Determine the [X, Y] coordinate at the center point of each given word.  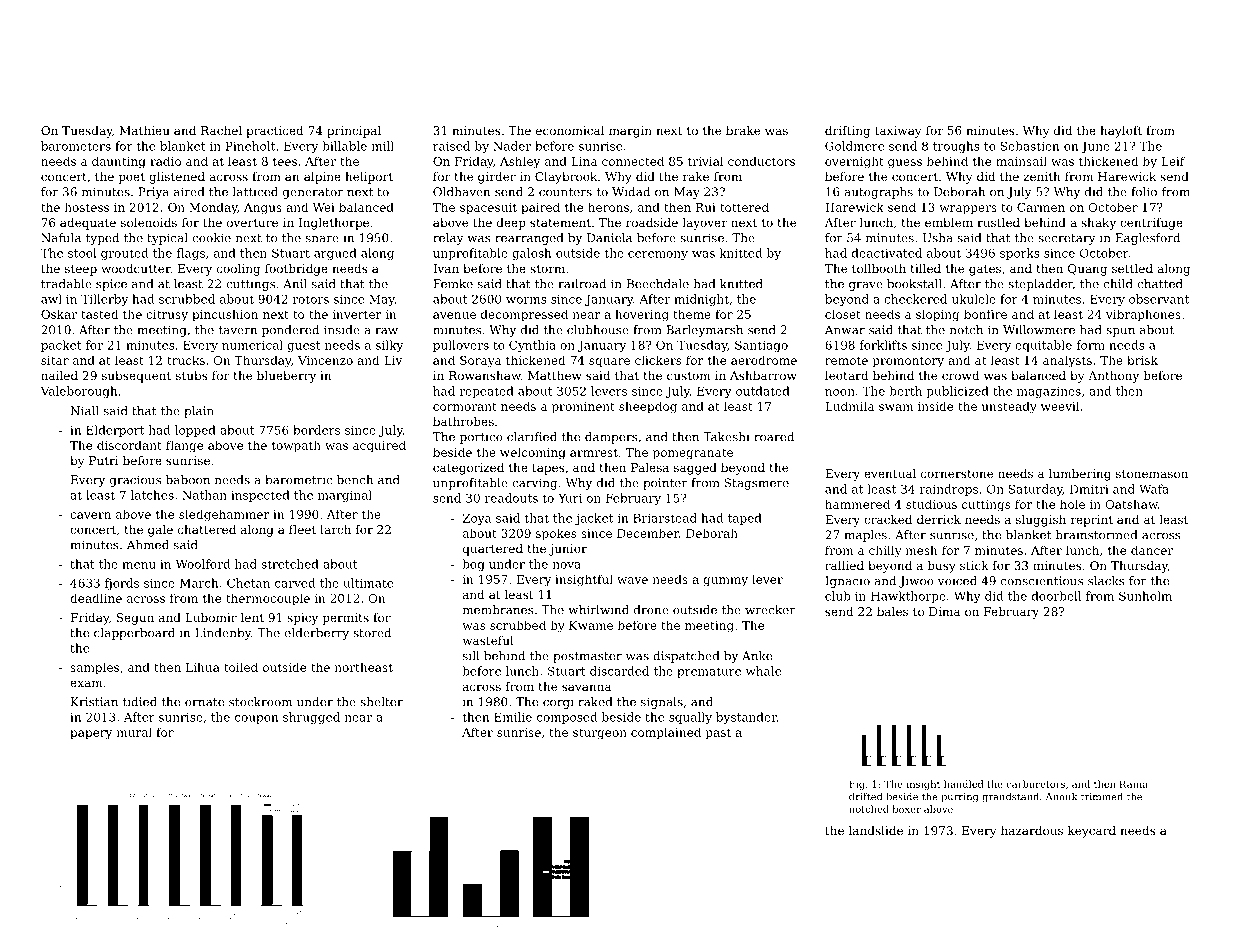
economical [570, 130]
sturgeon [600, 734]
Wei [323, 207]
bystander [746, 718]
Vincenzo [325, 360]
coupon [256, 719]
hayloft [1121, 132]
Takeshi [726, 437]
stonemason [1152, 474]
